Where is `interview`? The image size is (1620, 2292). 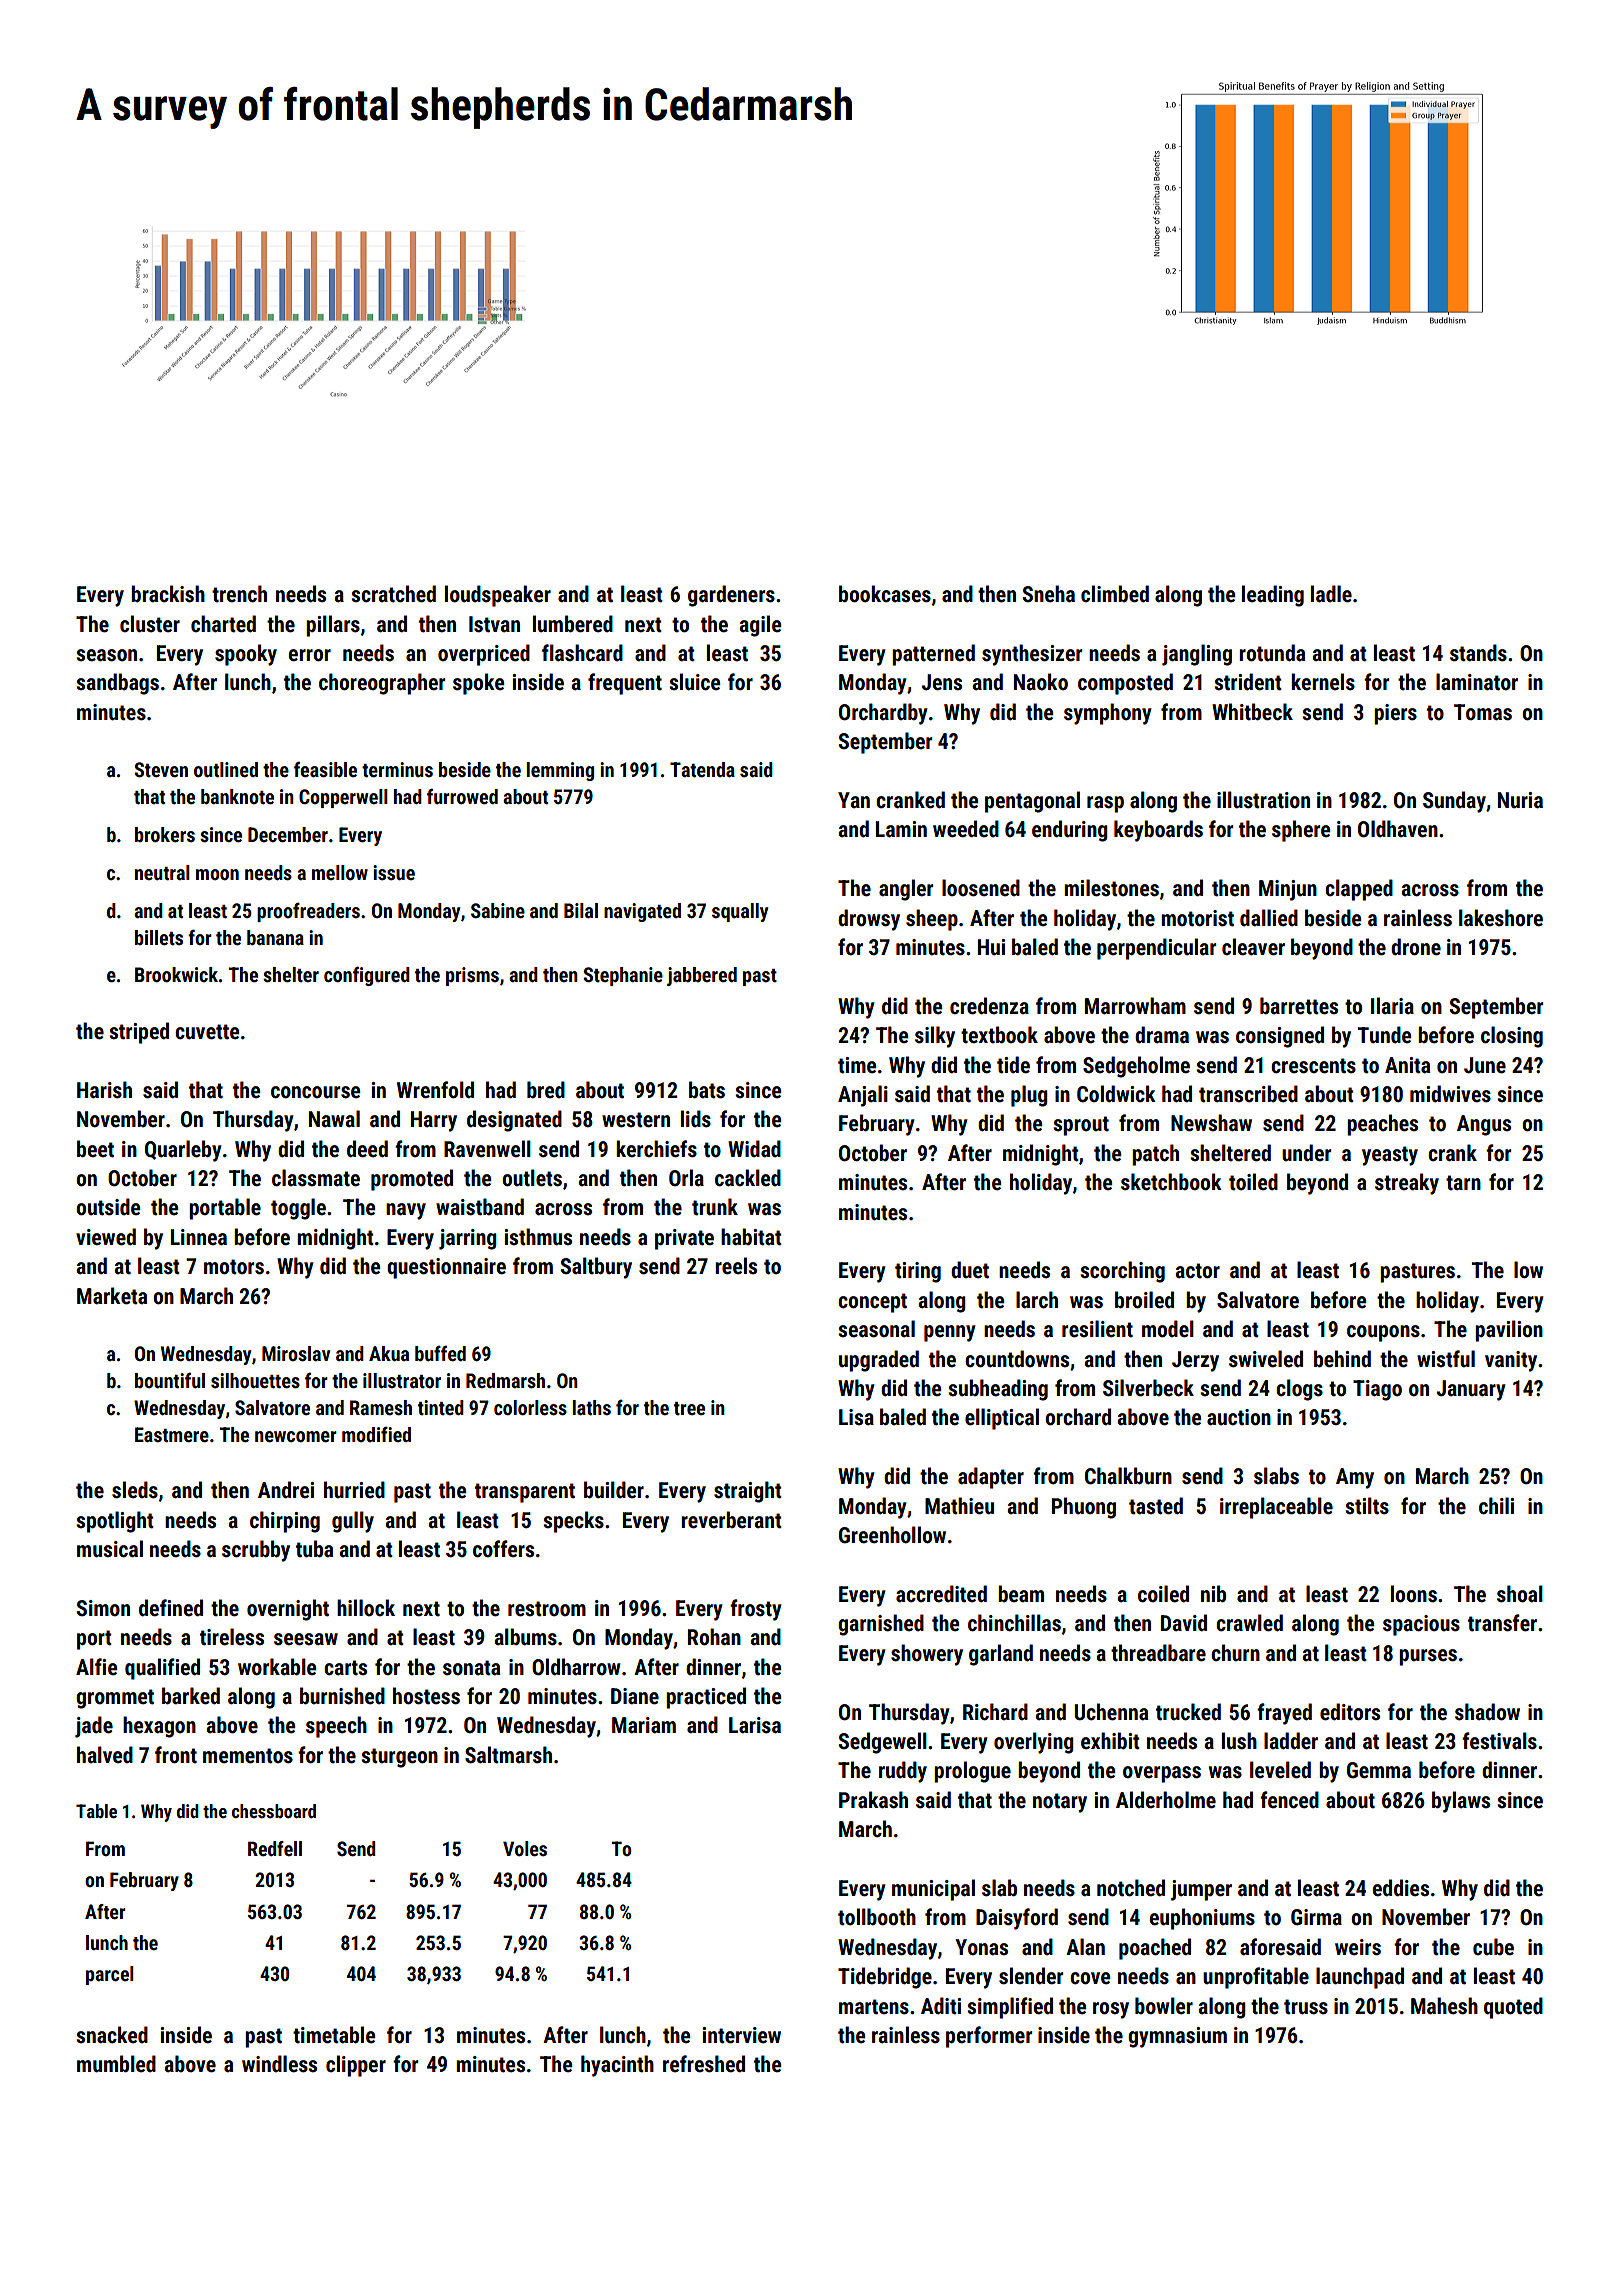
interview is located at coordinates (741, 2035).
